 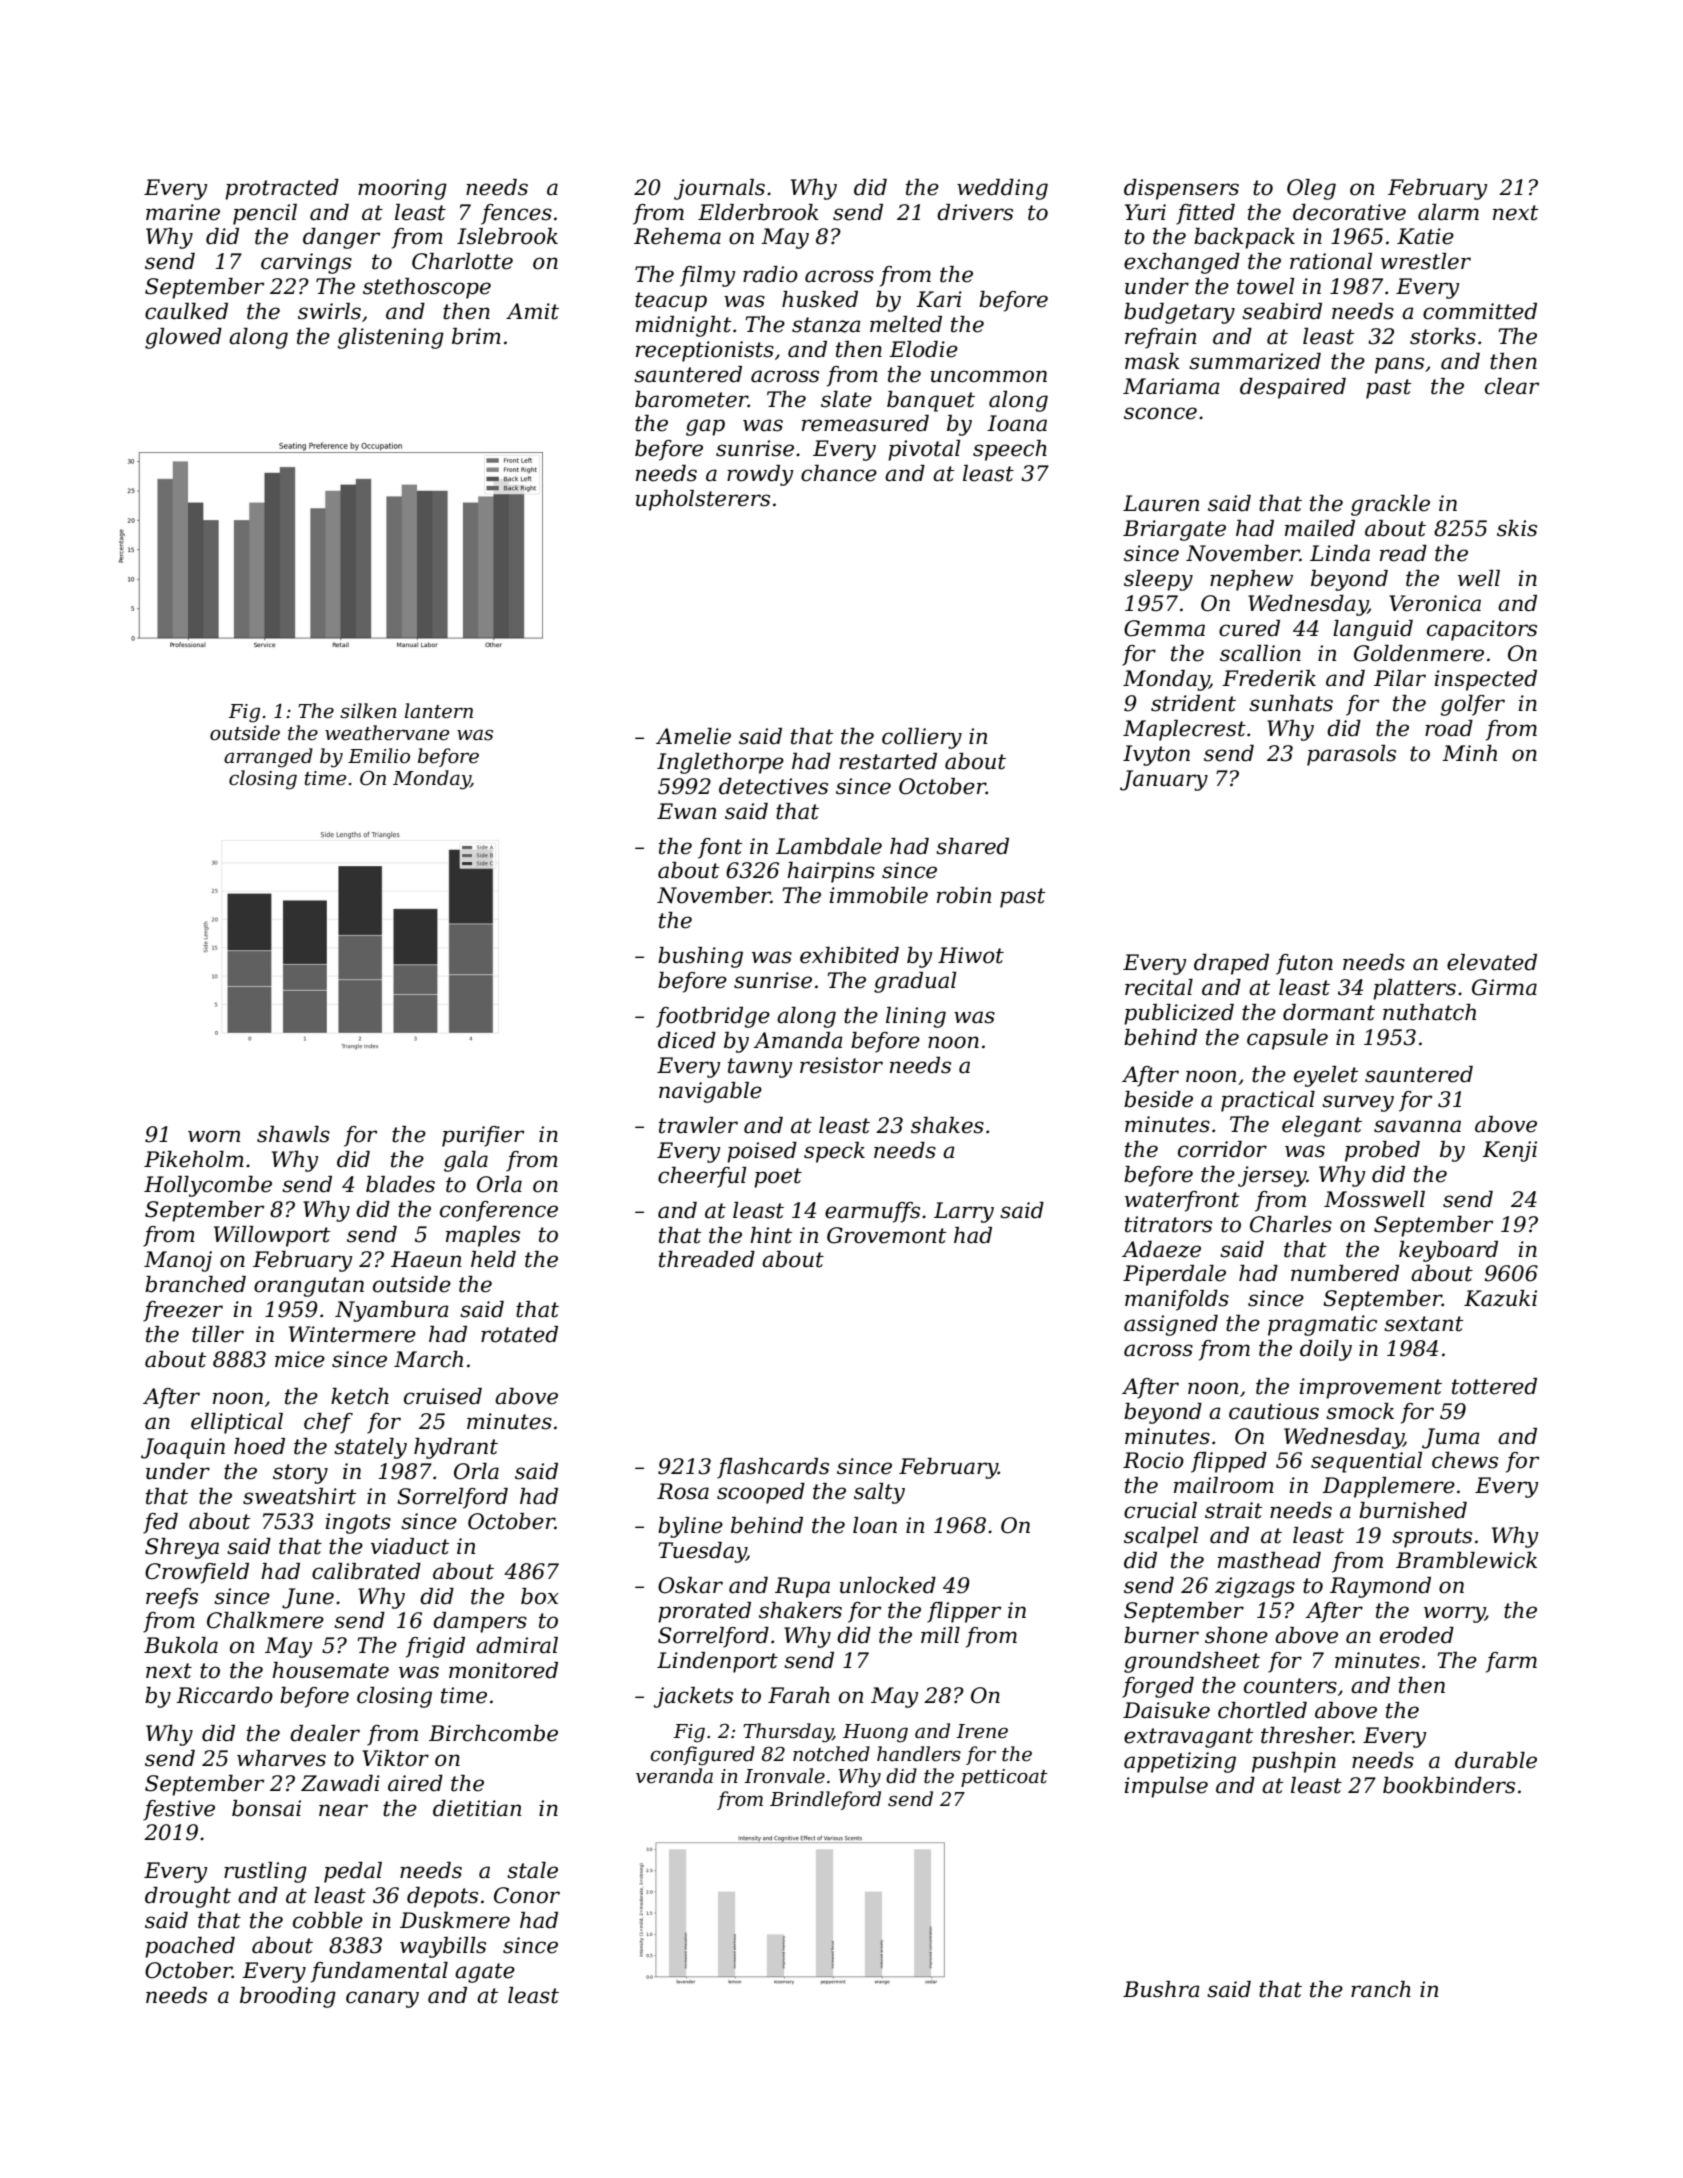 What do you see at coordinates (183, 212) in the document?
I see `marine` at bounding box center [183, 212].
